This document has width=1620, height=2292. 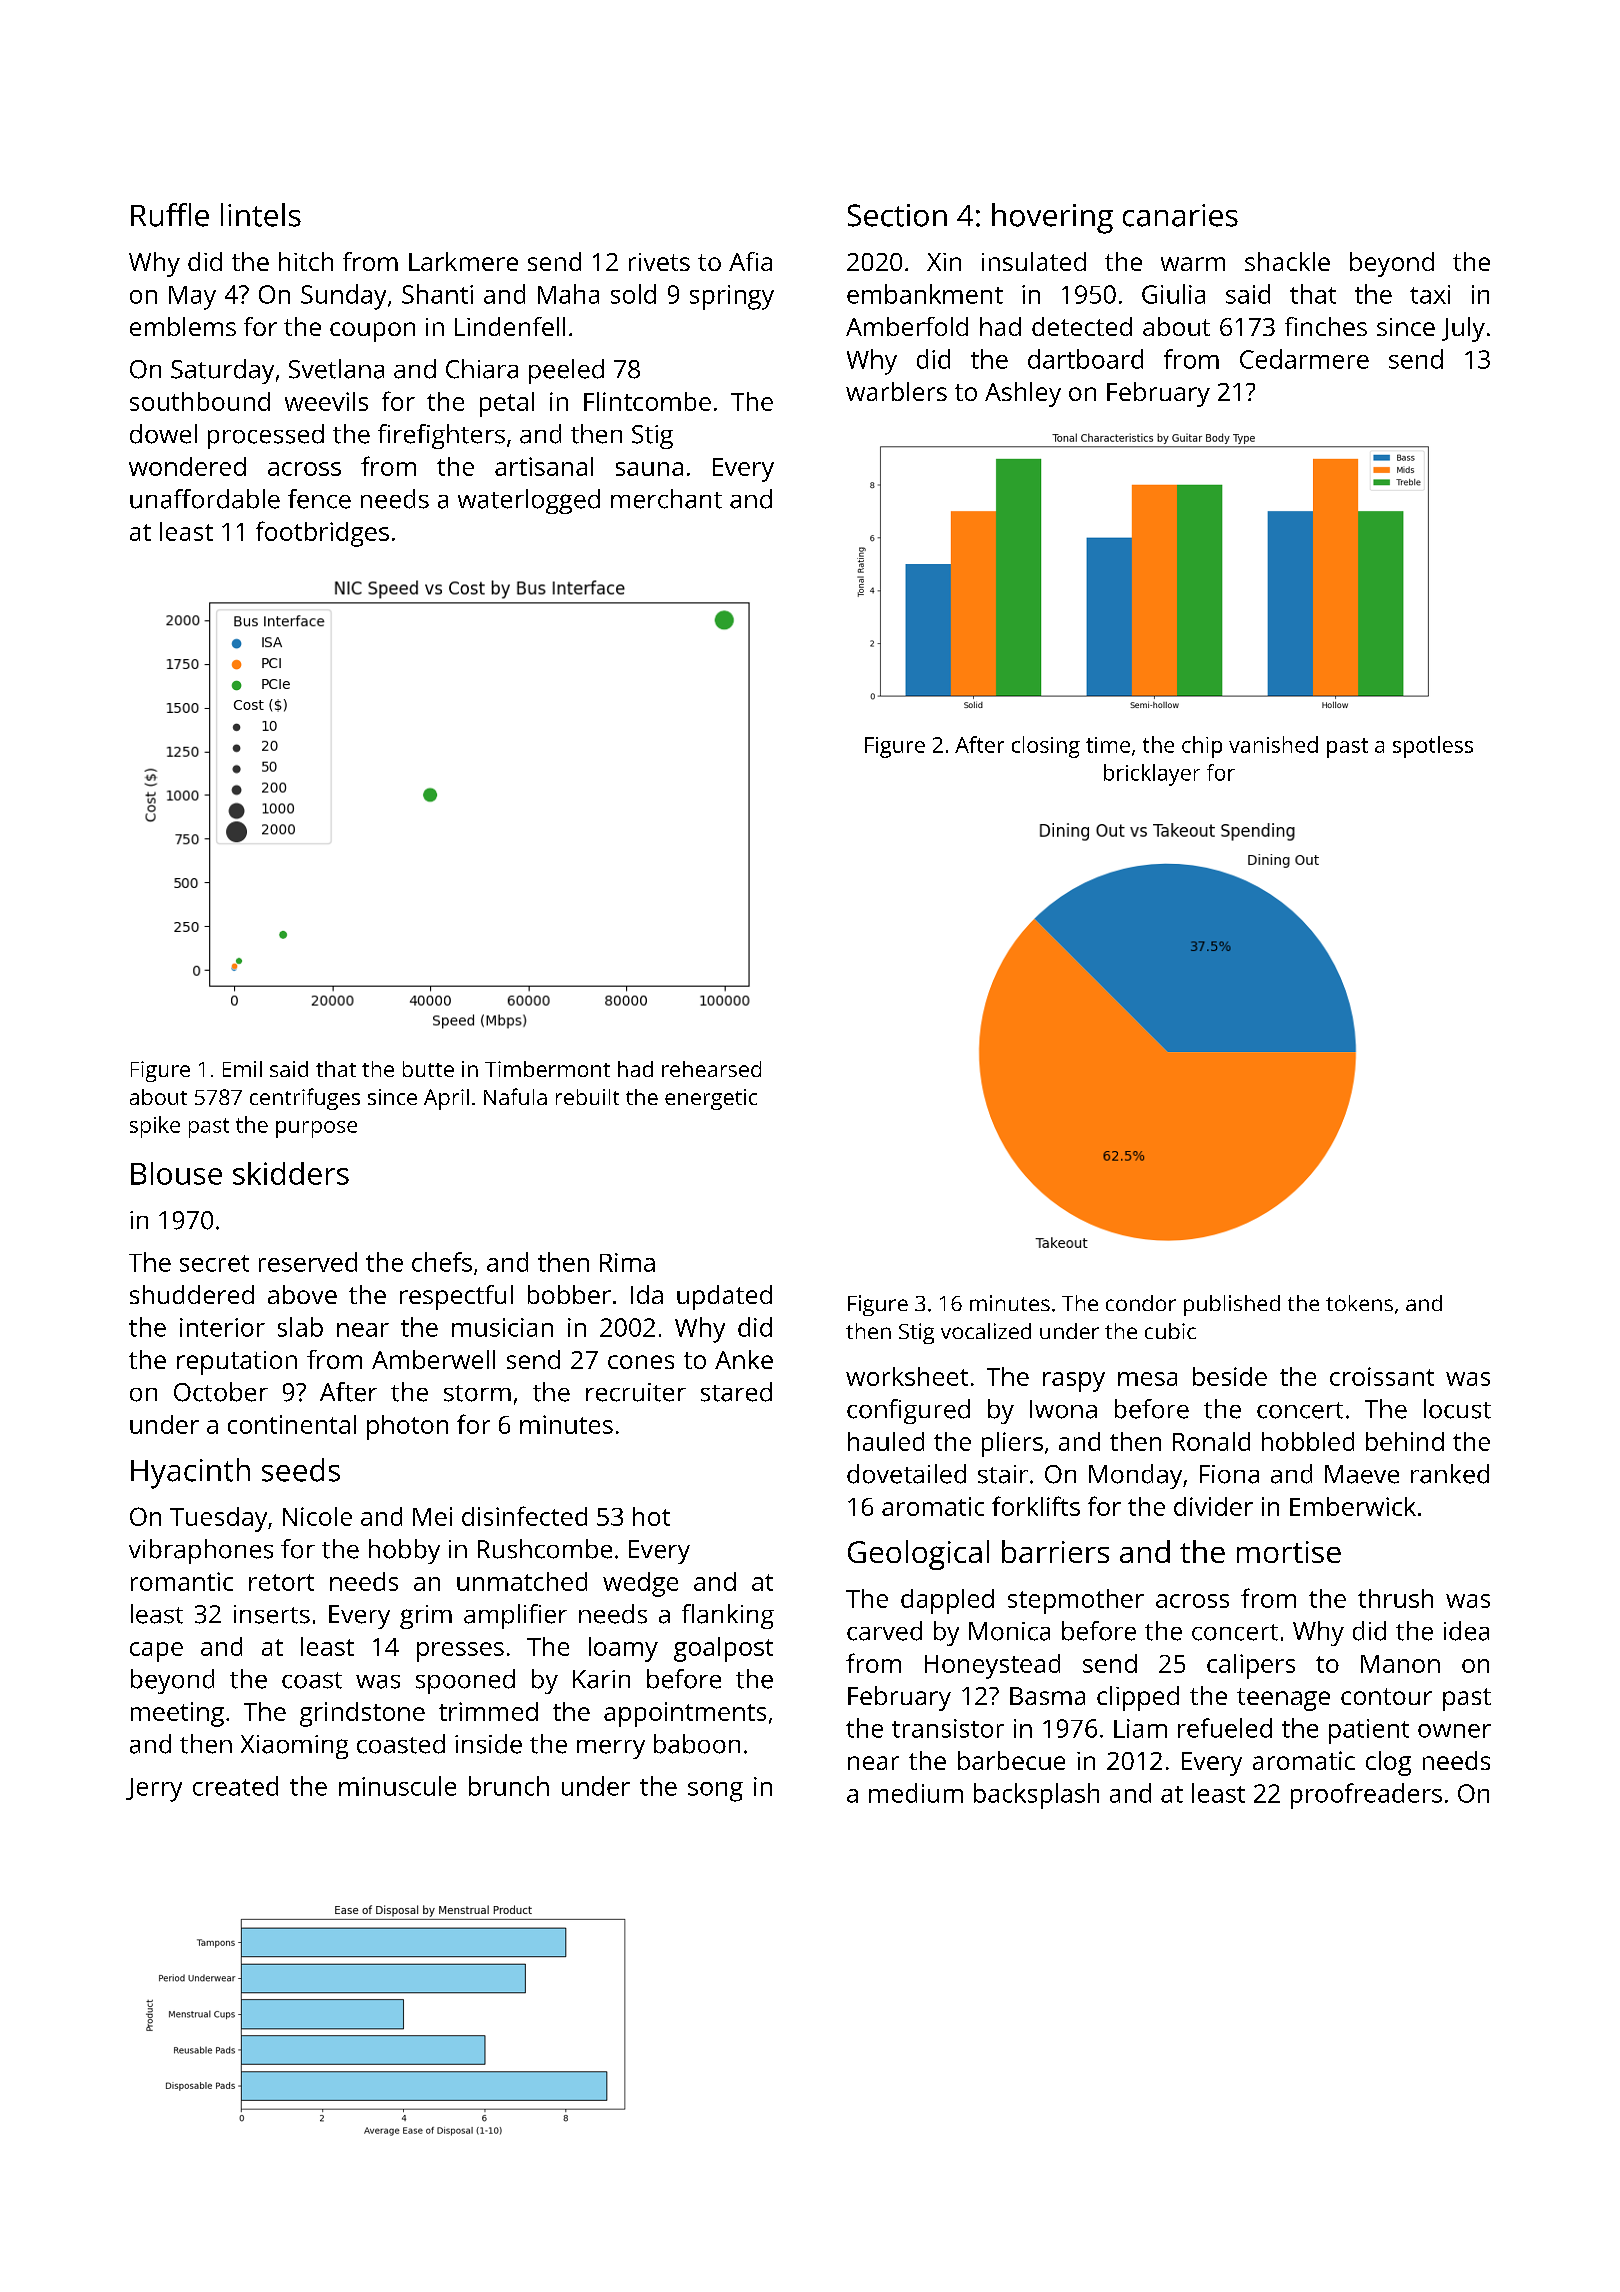 What do you see at coordinates (1273, 744) in the document?
I see `vanished` at bounding box center [1273, 744].
